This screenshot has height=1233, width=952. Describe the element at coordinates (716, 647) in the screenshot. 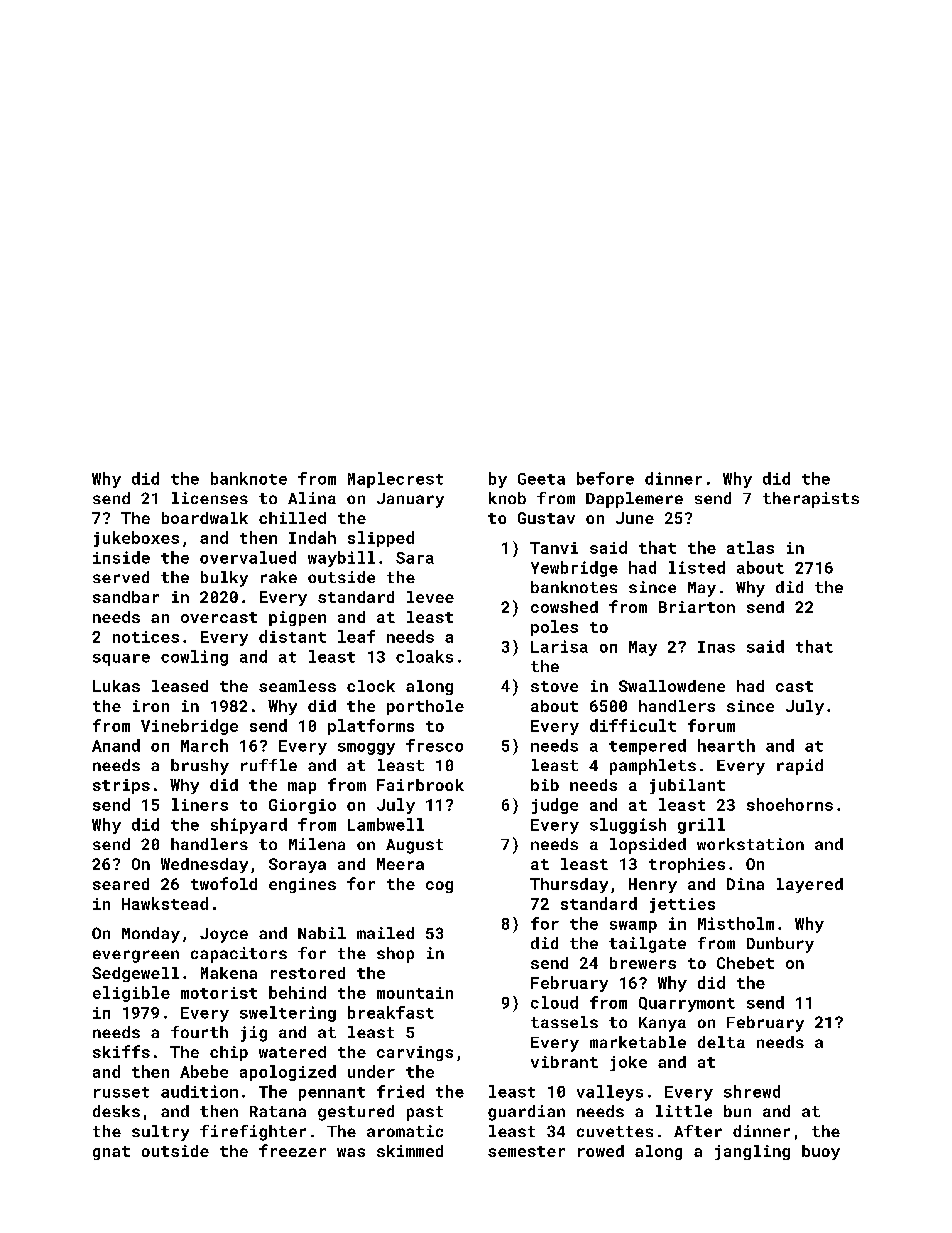

I see `Inas` at that location.
